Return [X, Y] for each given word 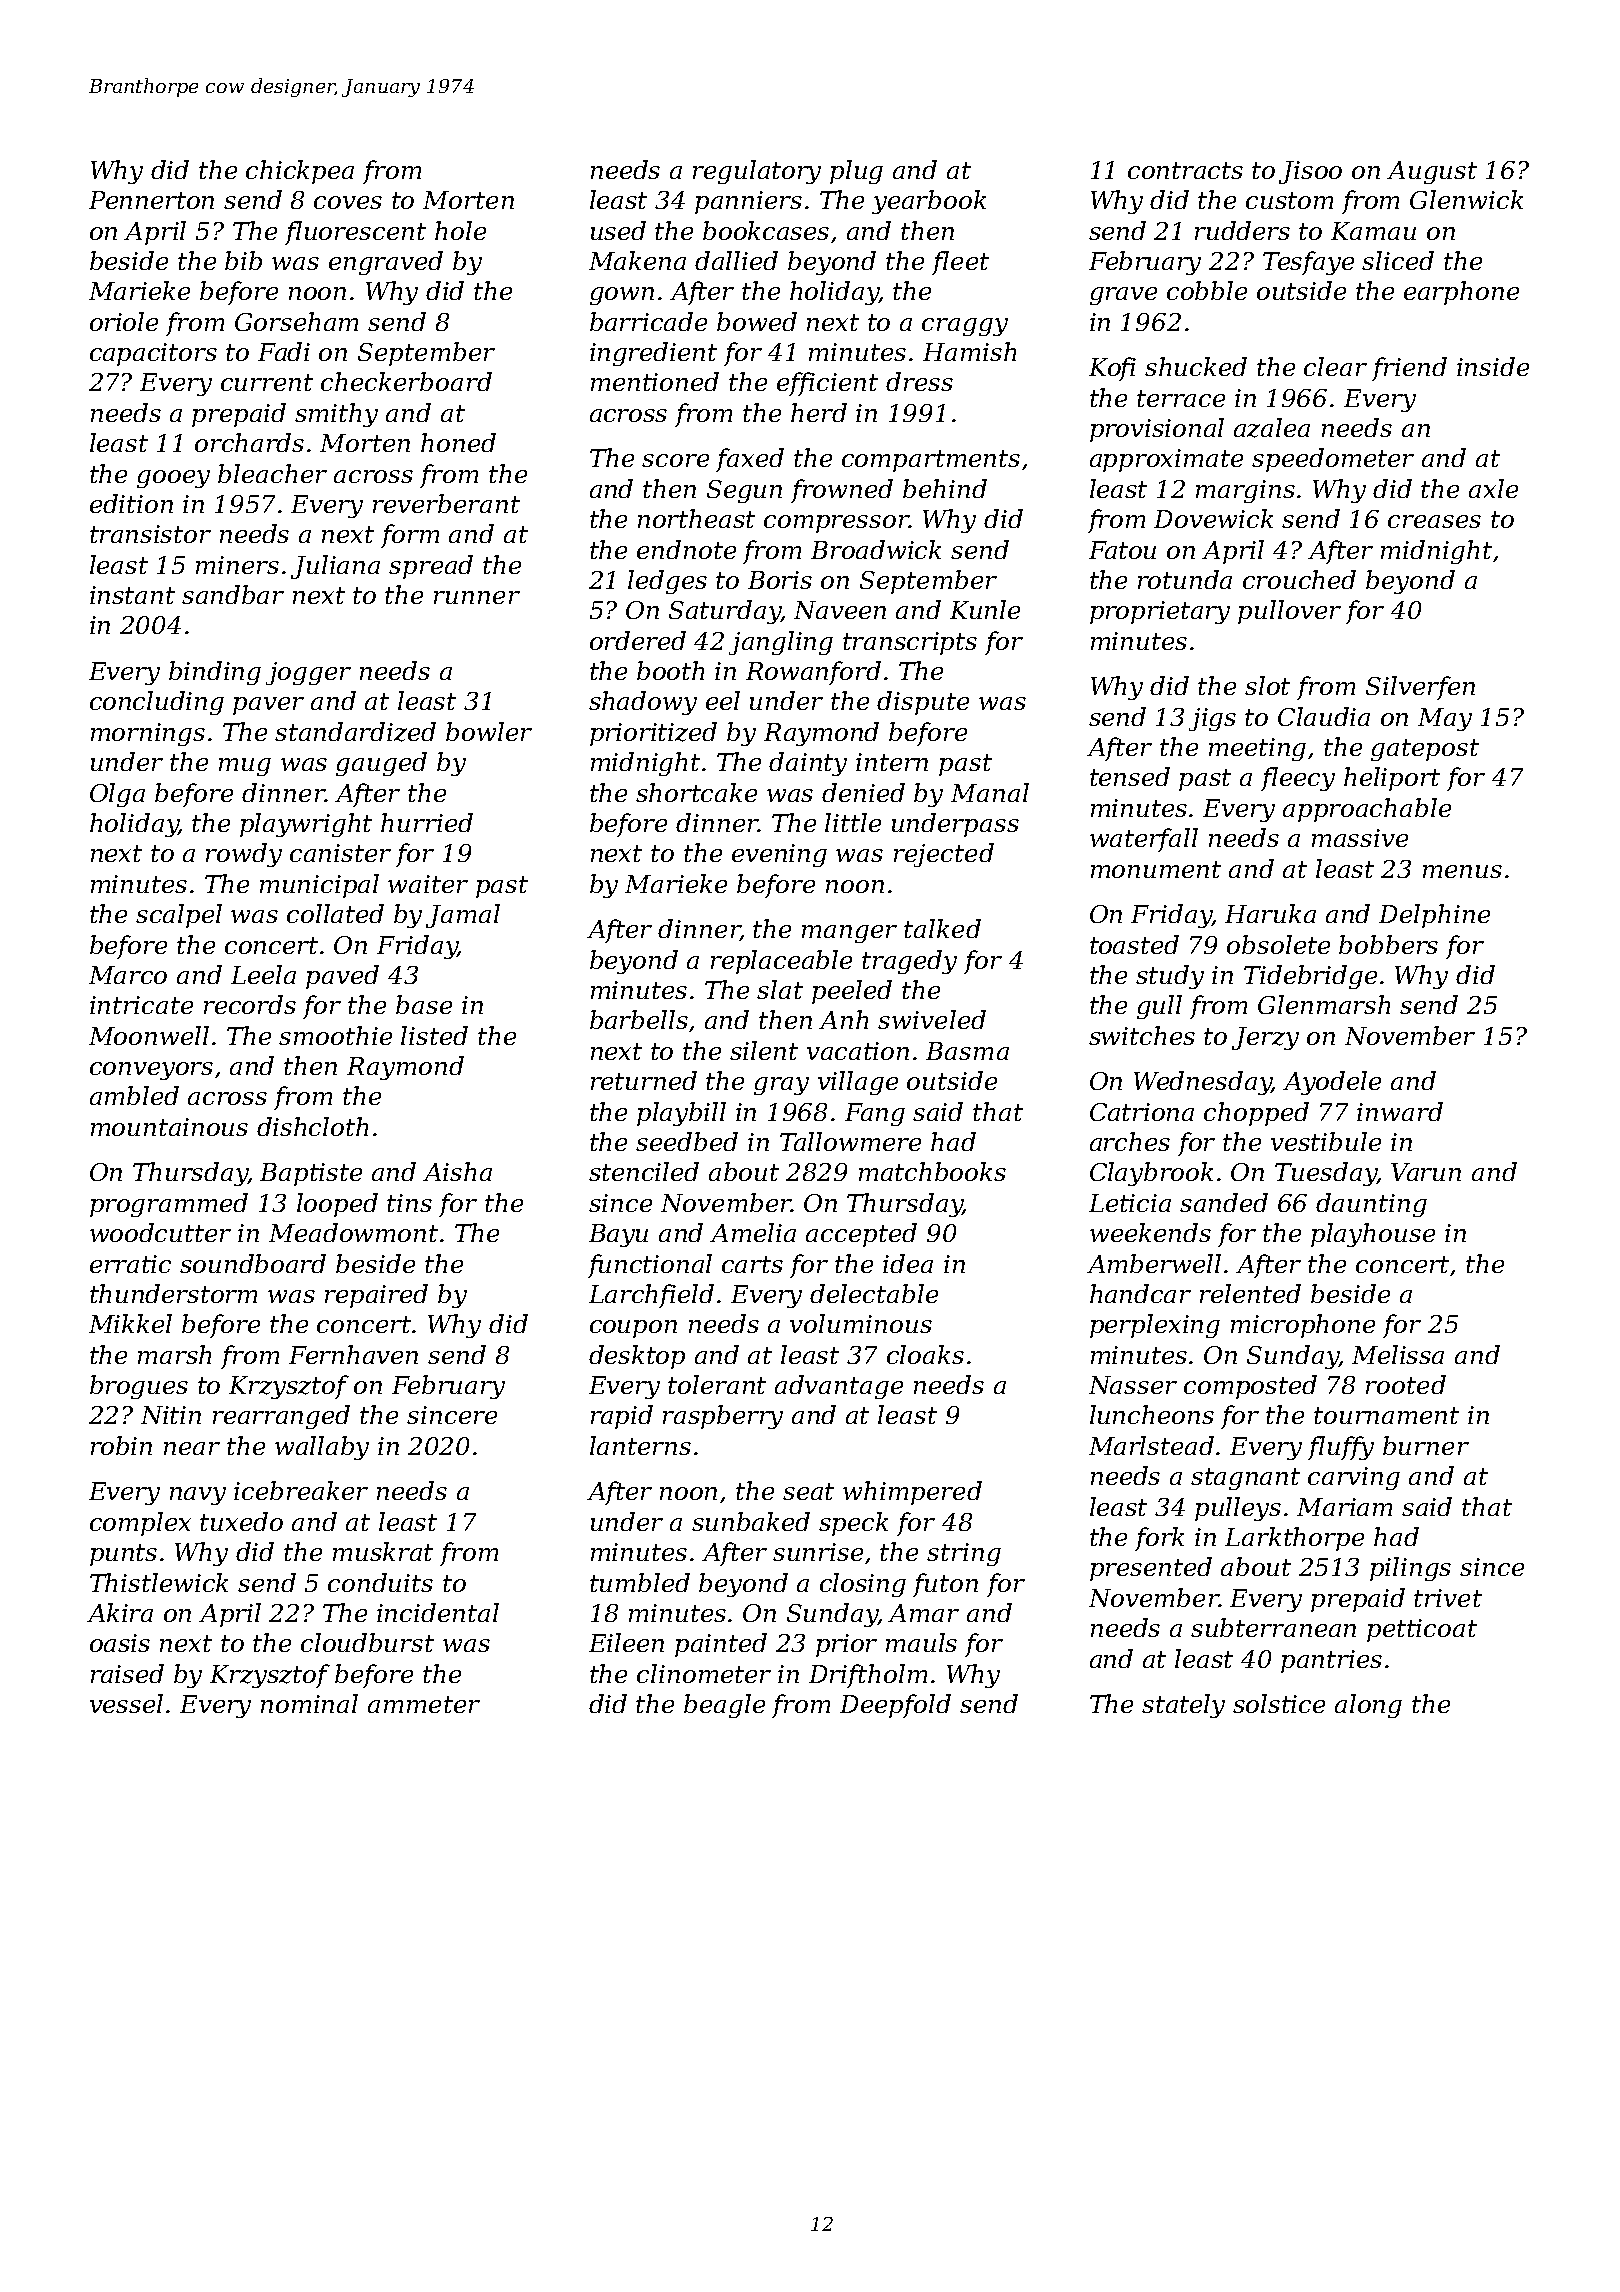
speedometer [1333, 460]
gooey [173, 479]
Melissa [1398, 1354]
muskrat [383, 1551]
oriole [124, 321]
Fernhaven [353, 1354]
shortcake [696, 792]
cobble [1207, 290]
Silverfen [1420, 688]
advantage [839, 1387]
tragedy [909, 962]
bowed [757, 321]
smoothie [335, 1035]
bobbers [1388, 944]
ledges [667, 582]
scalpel [179, 916]
